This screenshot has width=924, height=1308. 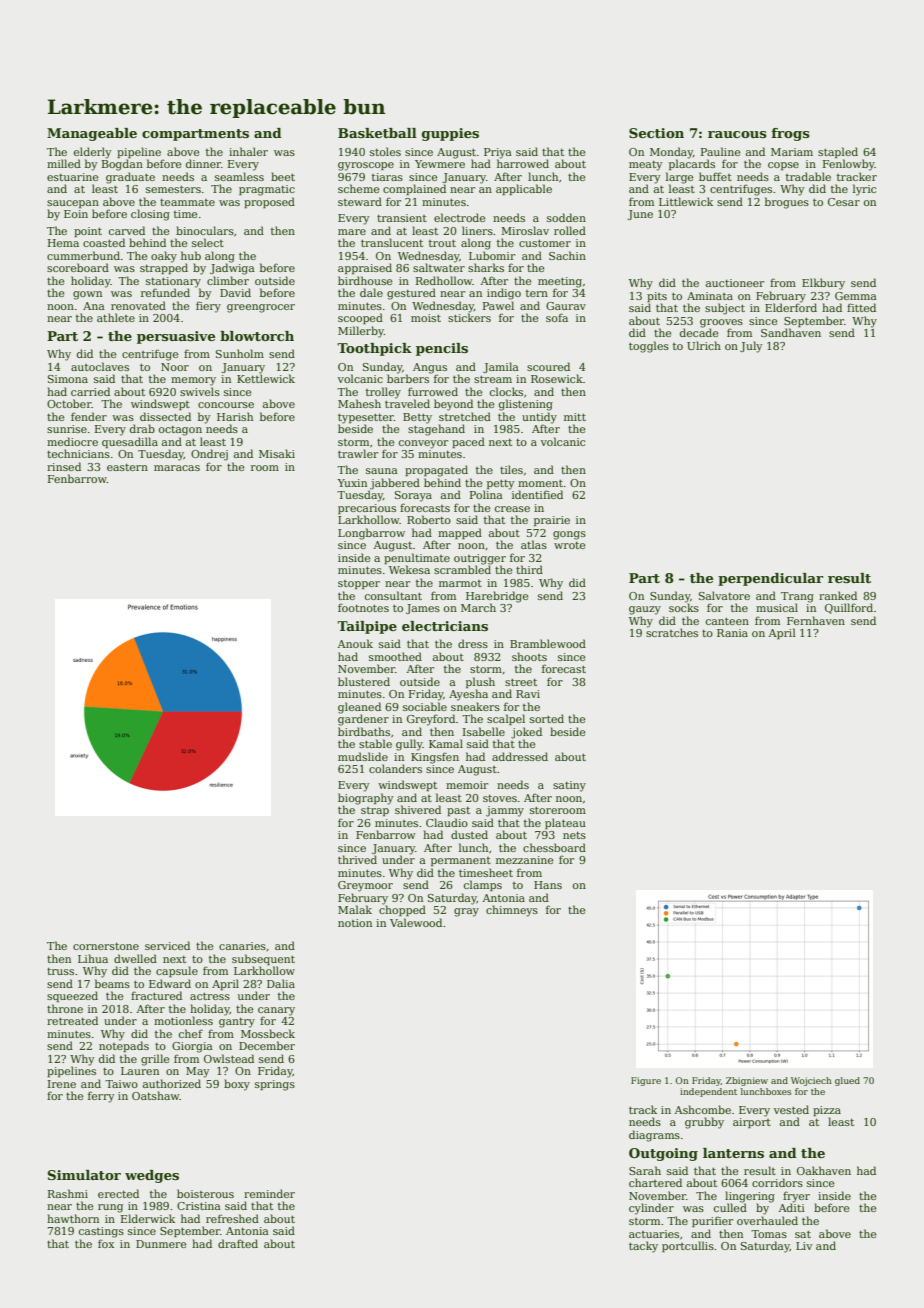 I want to click on birdbaths, so click(x=364, y=731).
